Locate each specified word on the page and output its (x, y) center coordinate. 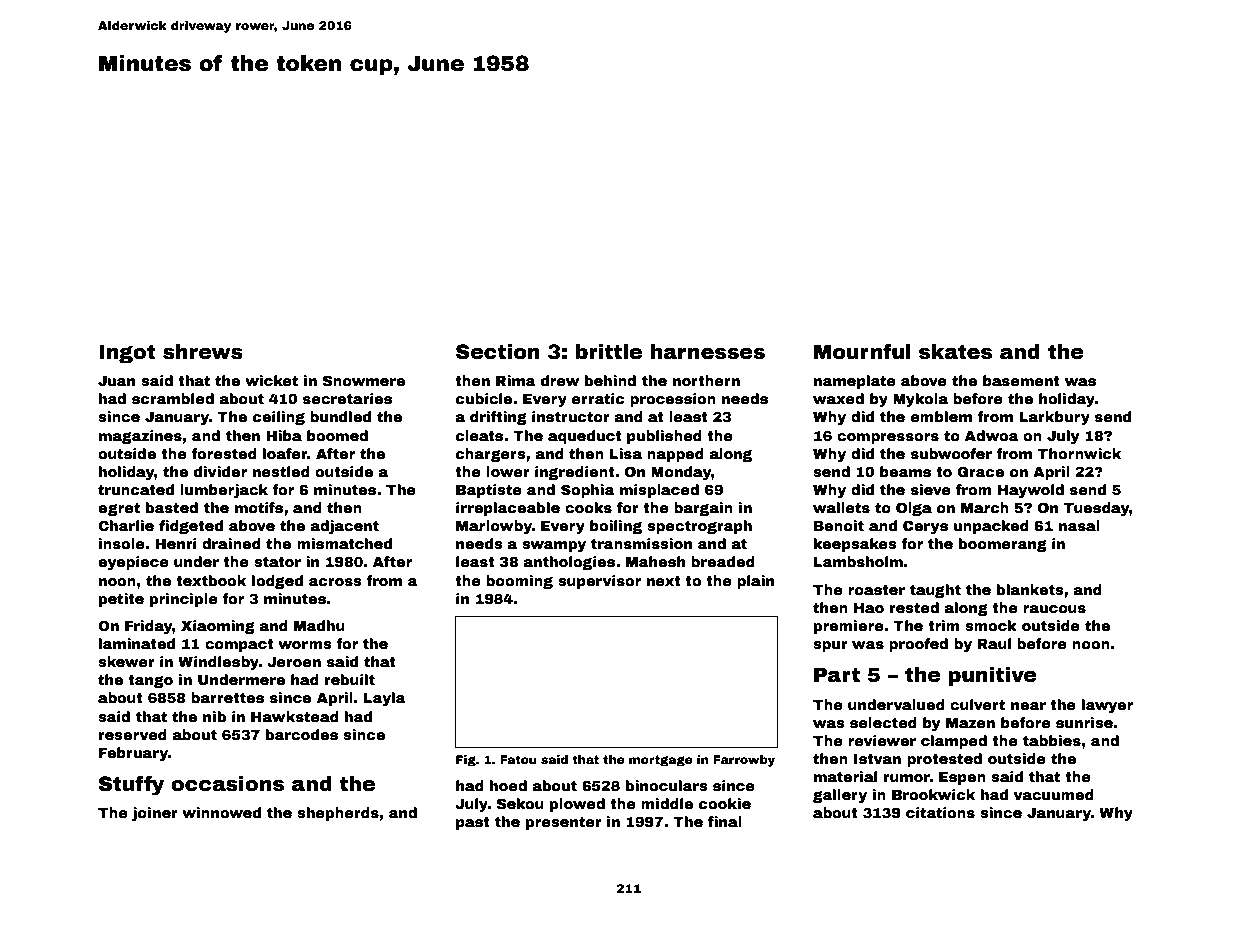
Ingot (127, 353)
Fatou (518, 759)
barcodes (302, 734)
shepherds (338, 814)
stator (277, 562)
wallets (841, 507)
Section (498, 352)
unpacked (991, 527)
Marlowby (494, 527)
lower (508, 471)
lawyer (1107, 706)
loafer (285, 453)
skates (955, 352)
